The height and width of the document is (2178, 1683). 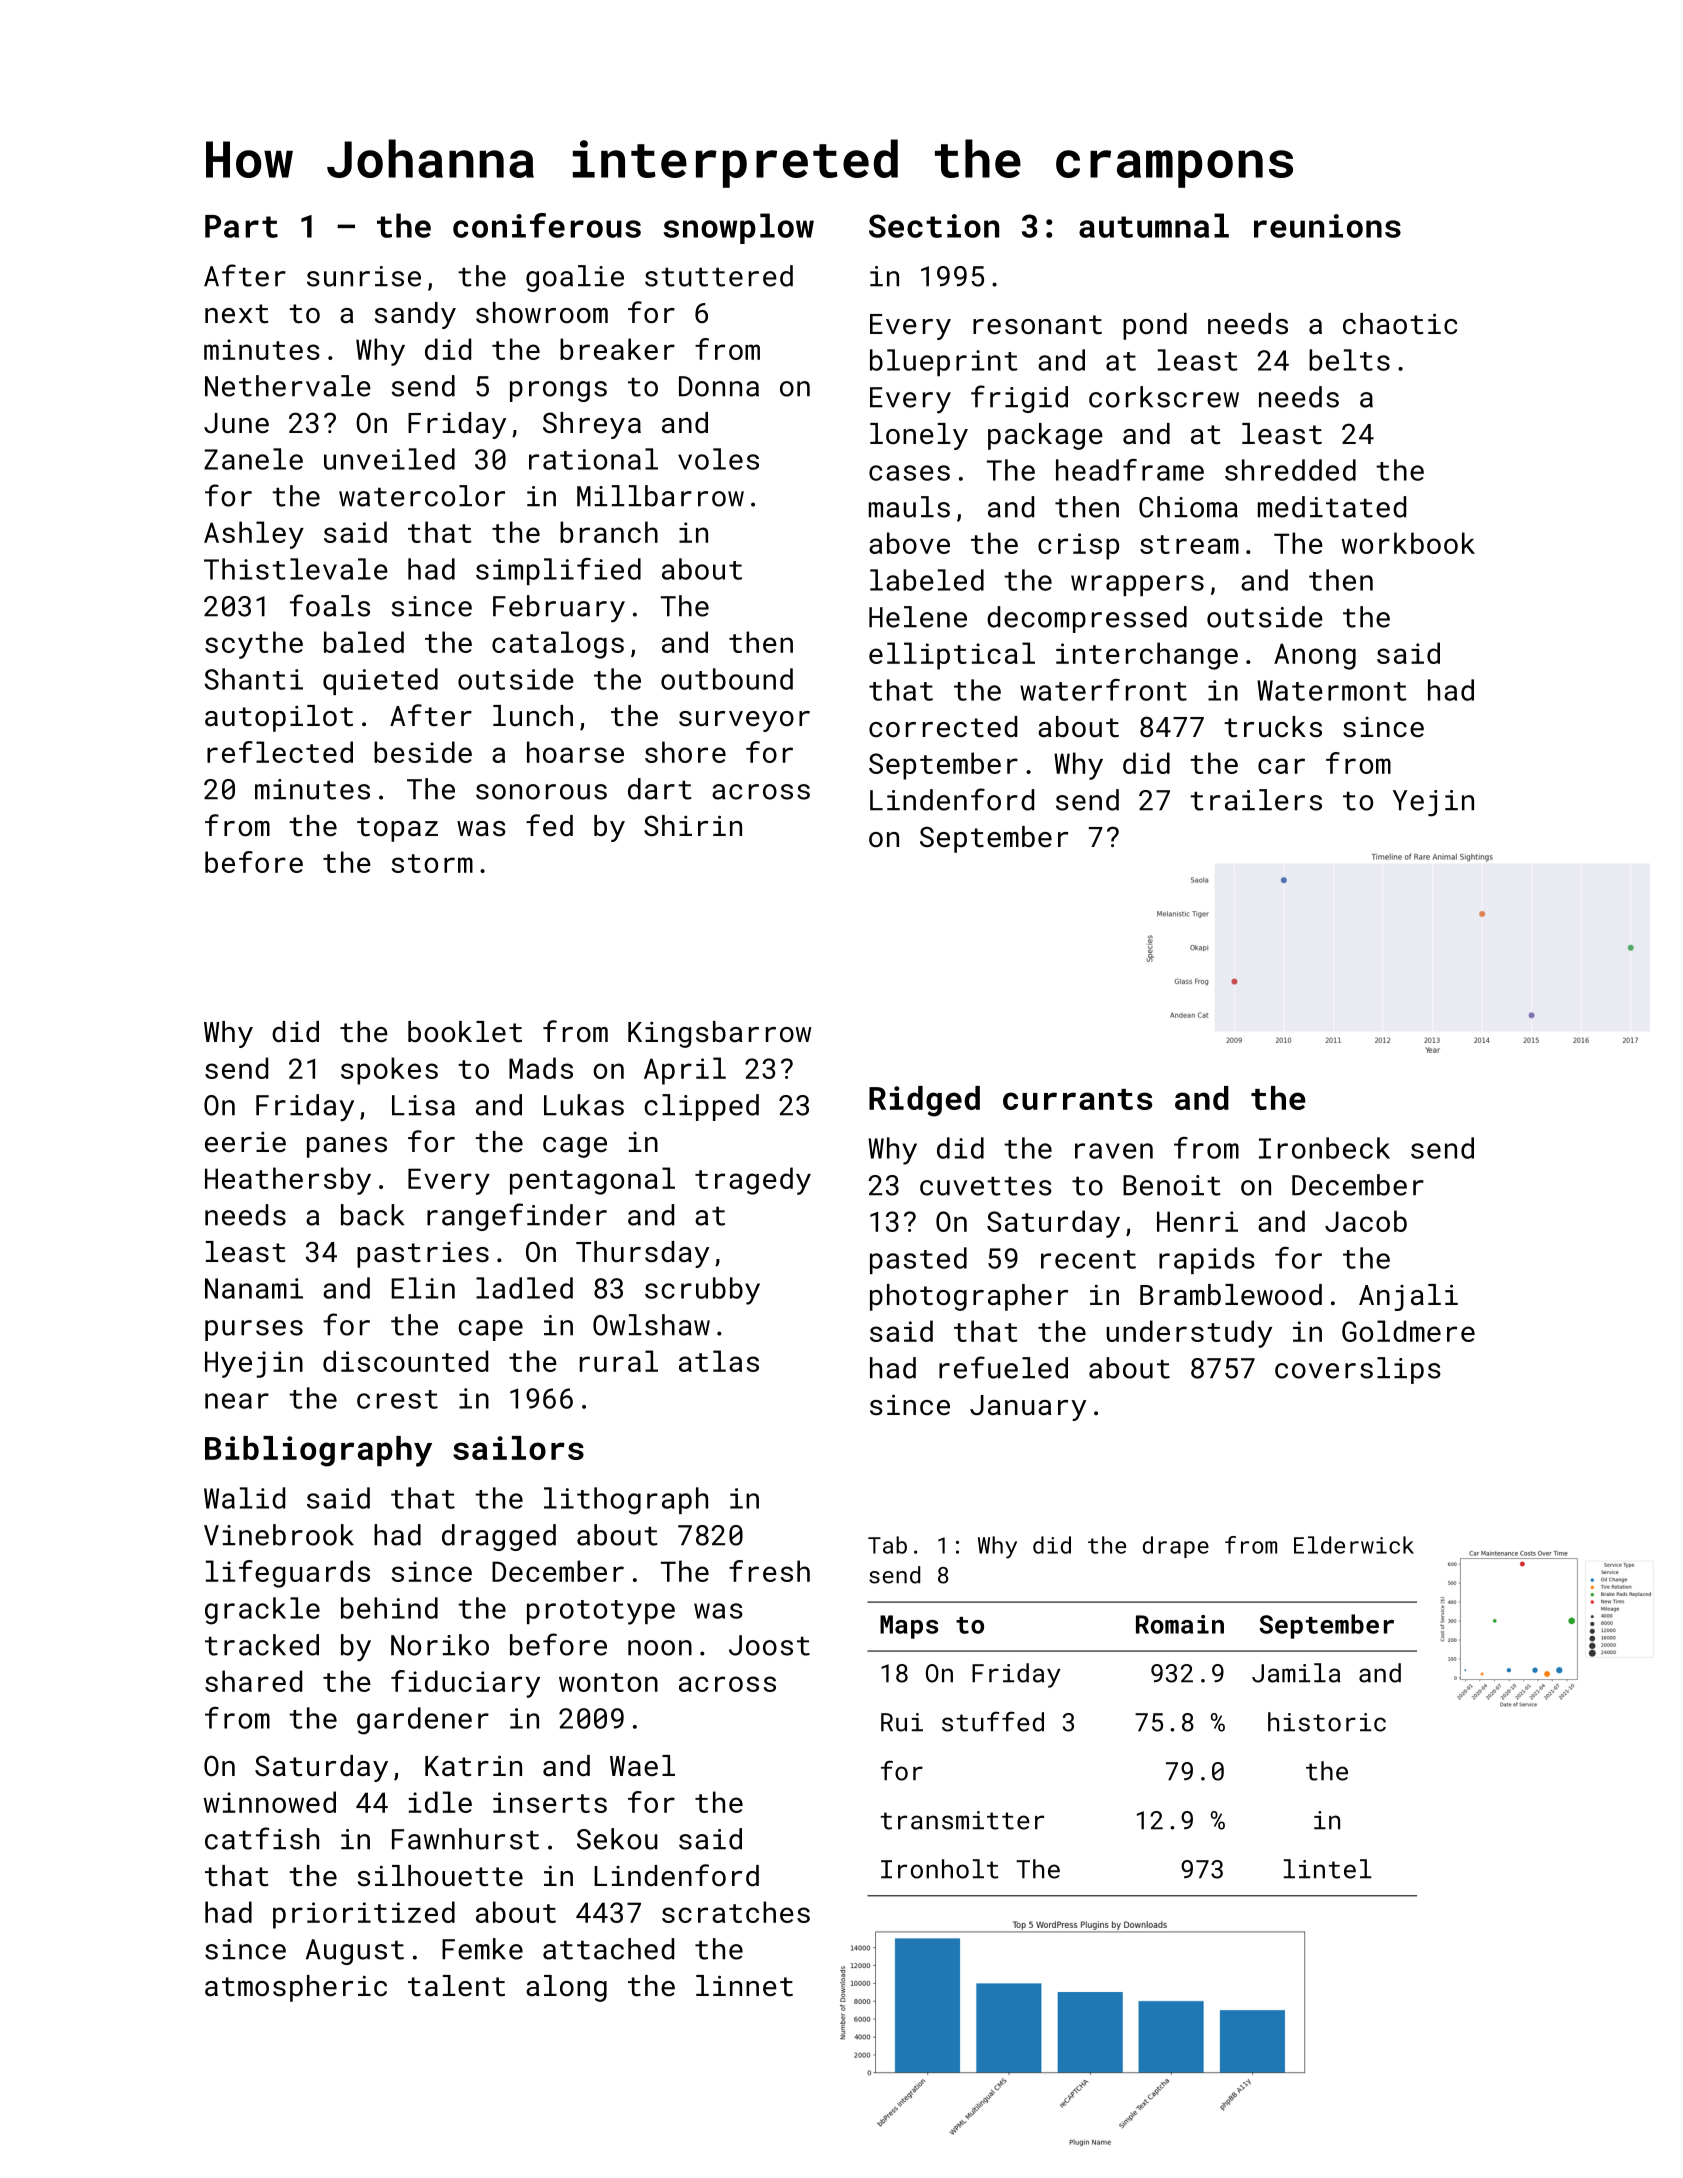 What do you see at coordinates (432, 863) in the document?
I see `storm` at bounding box center [432, 863].
